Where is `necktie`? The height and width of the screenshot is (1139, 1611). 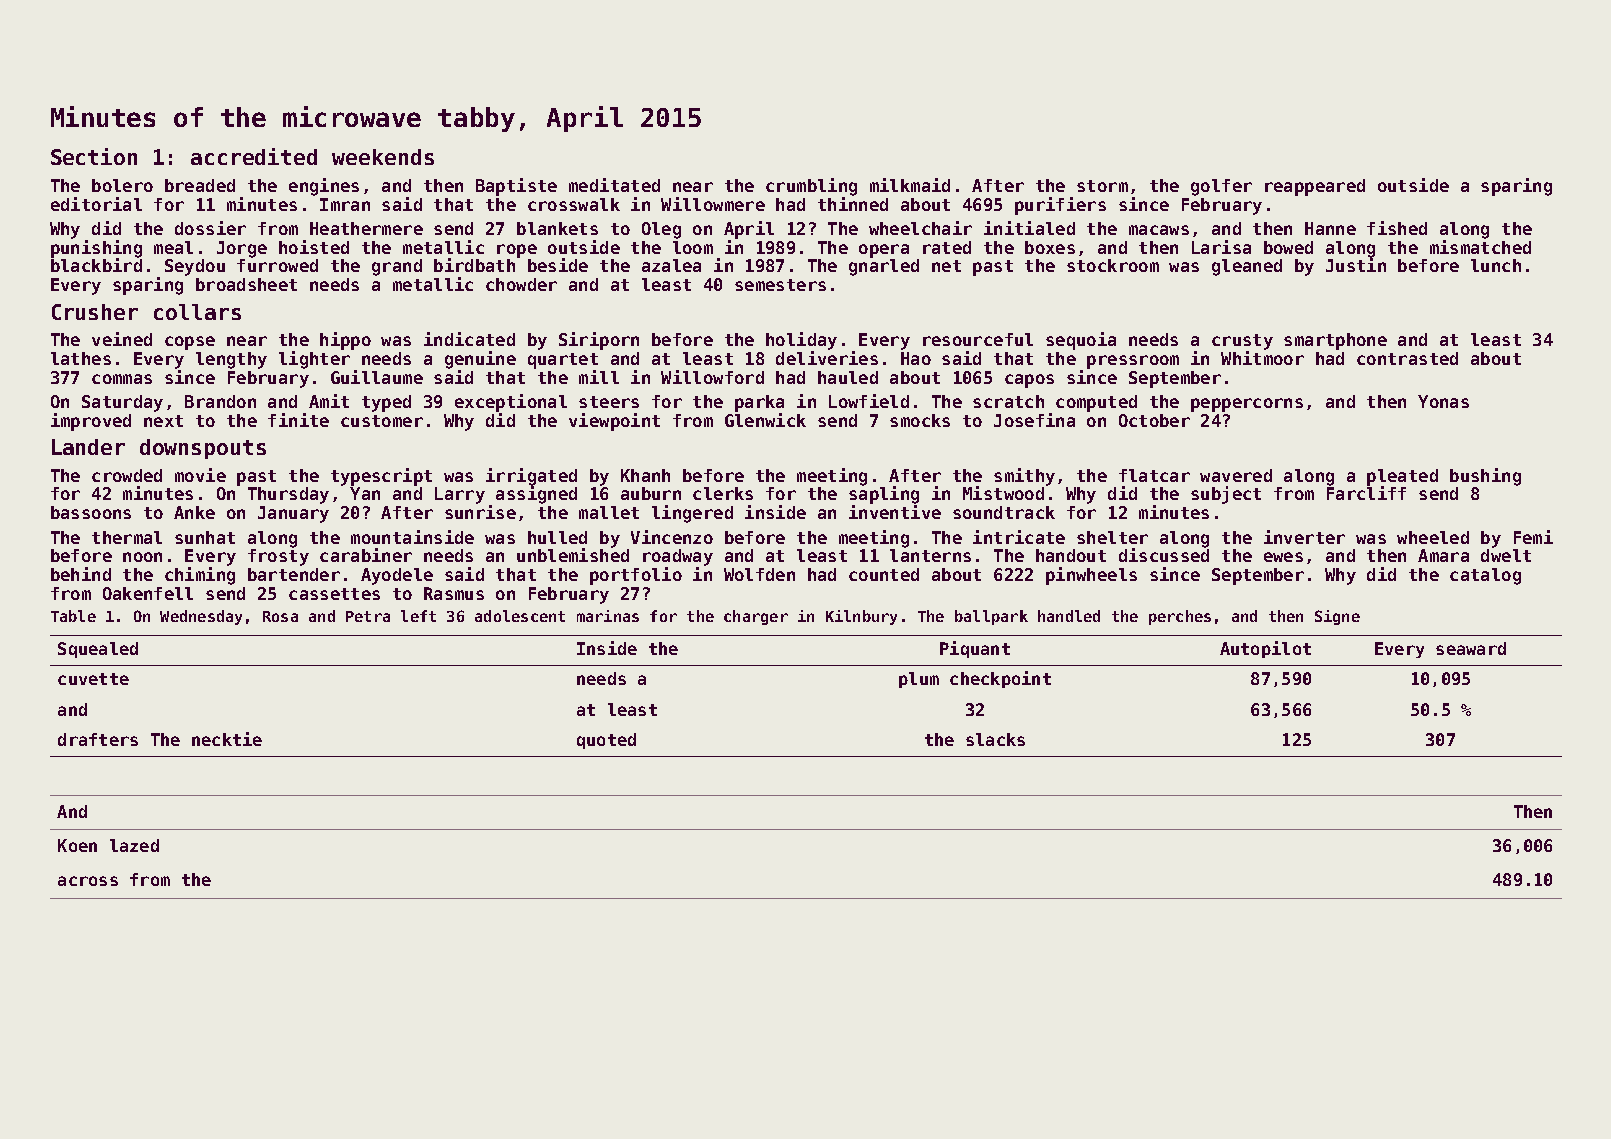 necktie is located at coordinates (227, 739).
